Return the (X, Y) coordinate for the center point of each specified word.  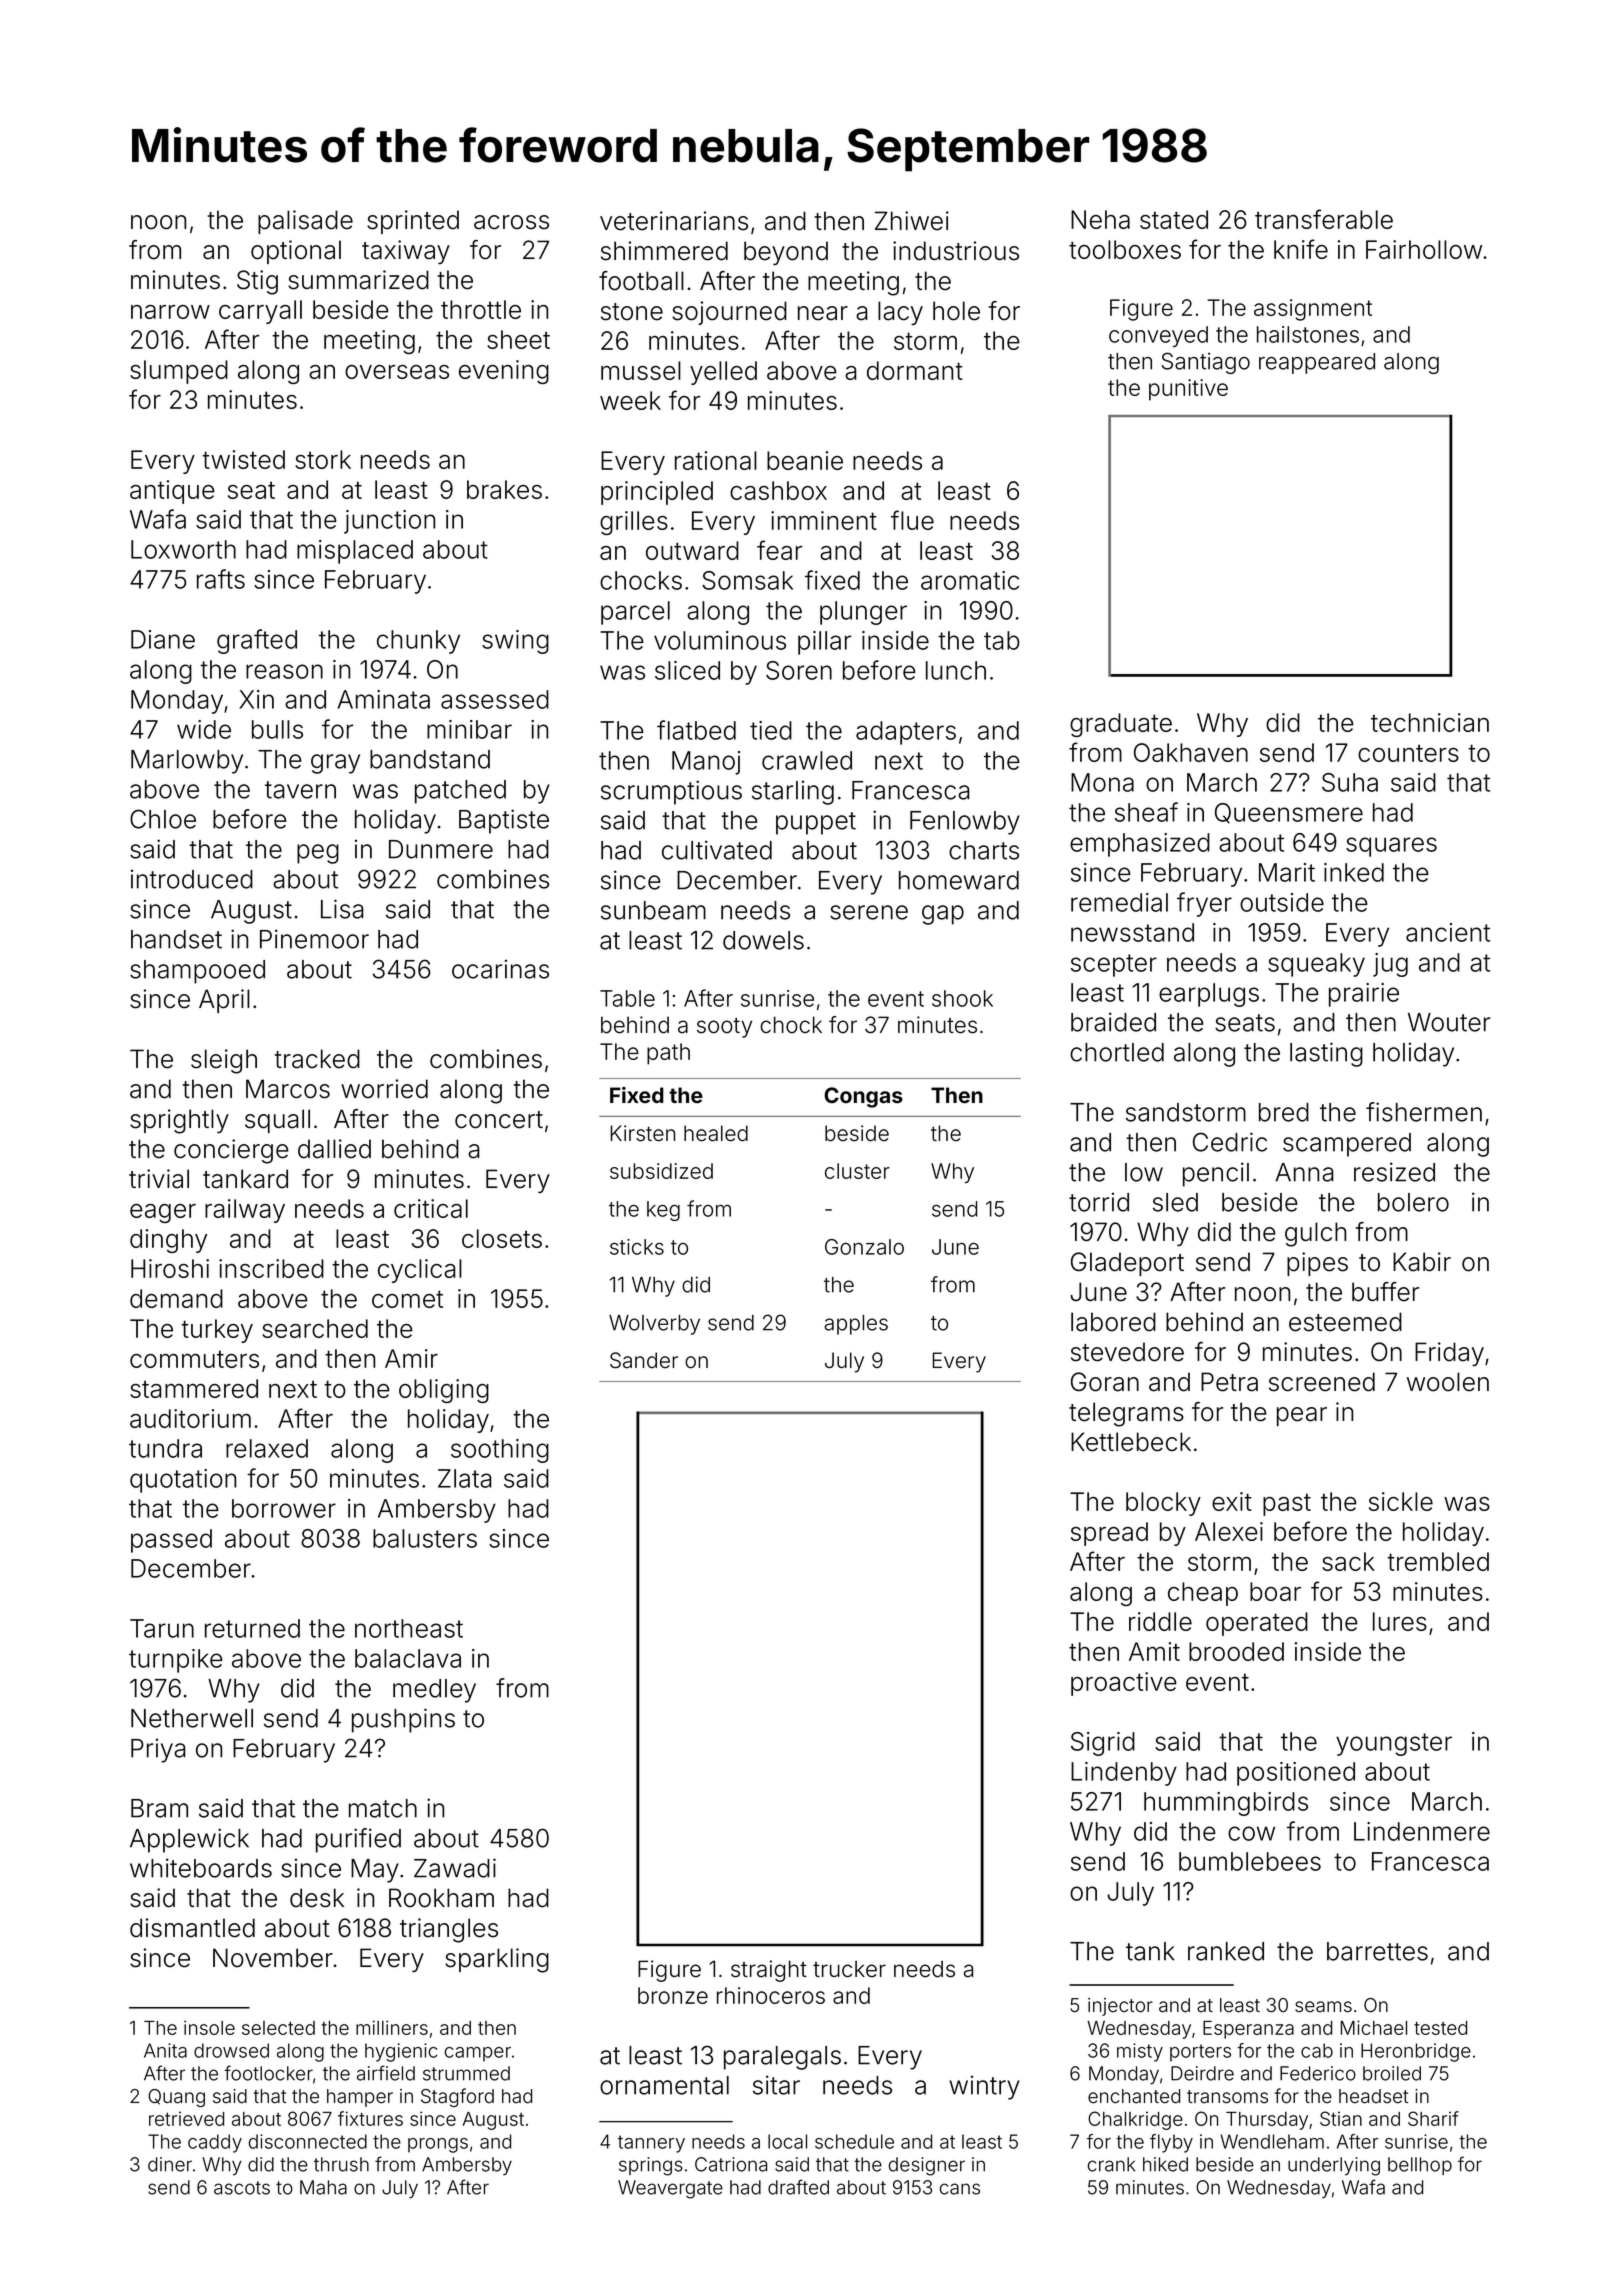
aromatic (970, 580)
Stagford (457, 2097)
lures (1400, 1621)
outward (692, 550)
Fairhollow (1424, 249)
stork (323, 459)
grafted (257, 641)
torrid (1099, 1202)
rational (716, 460)
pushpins (403, 1720)
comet (407, 1299)
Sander (644, 1360)
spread (1109, 1534)
